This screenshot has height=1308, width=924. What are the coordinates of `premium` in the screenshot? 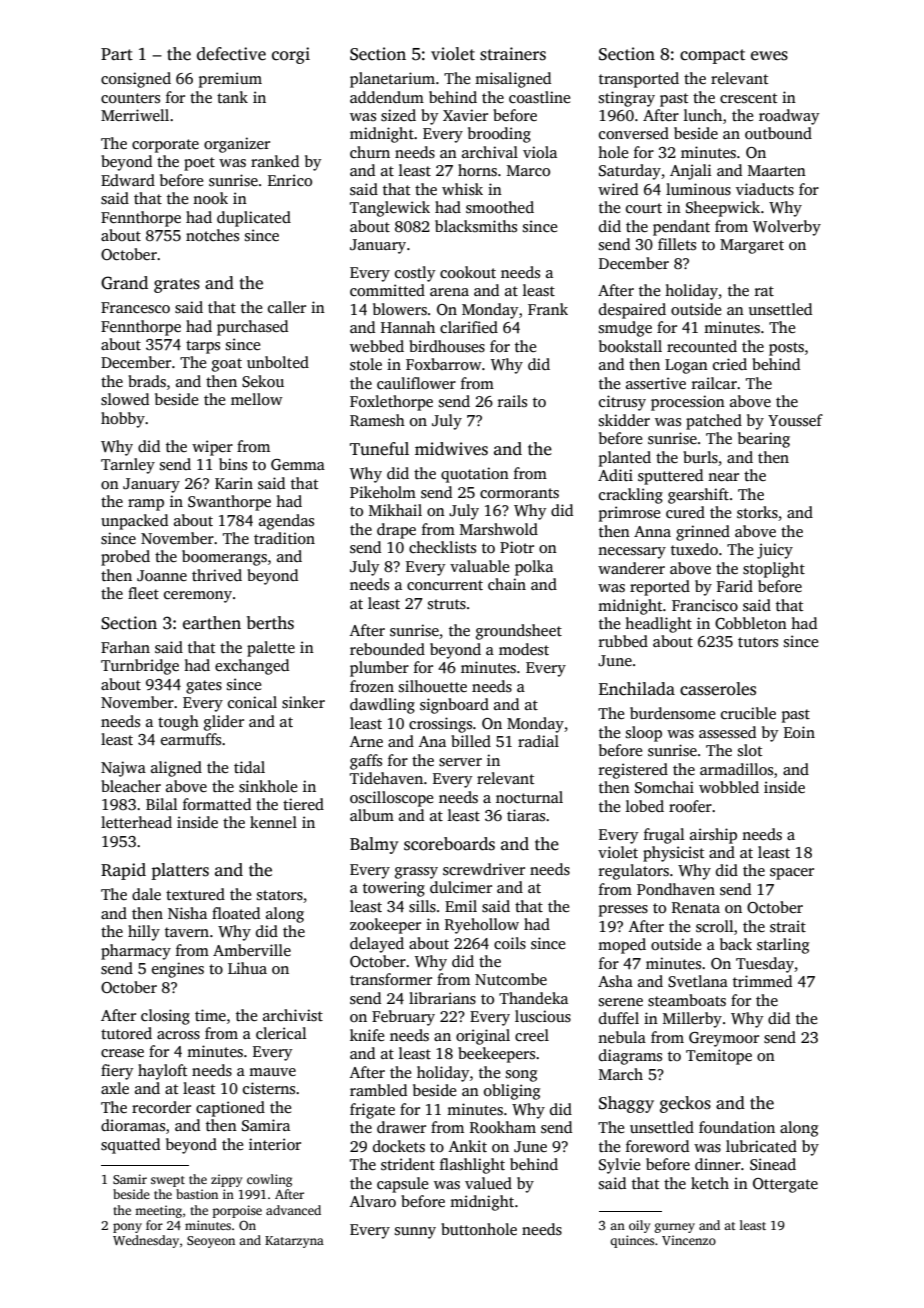 It's located at (230, 80).
